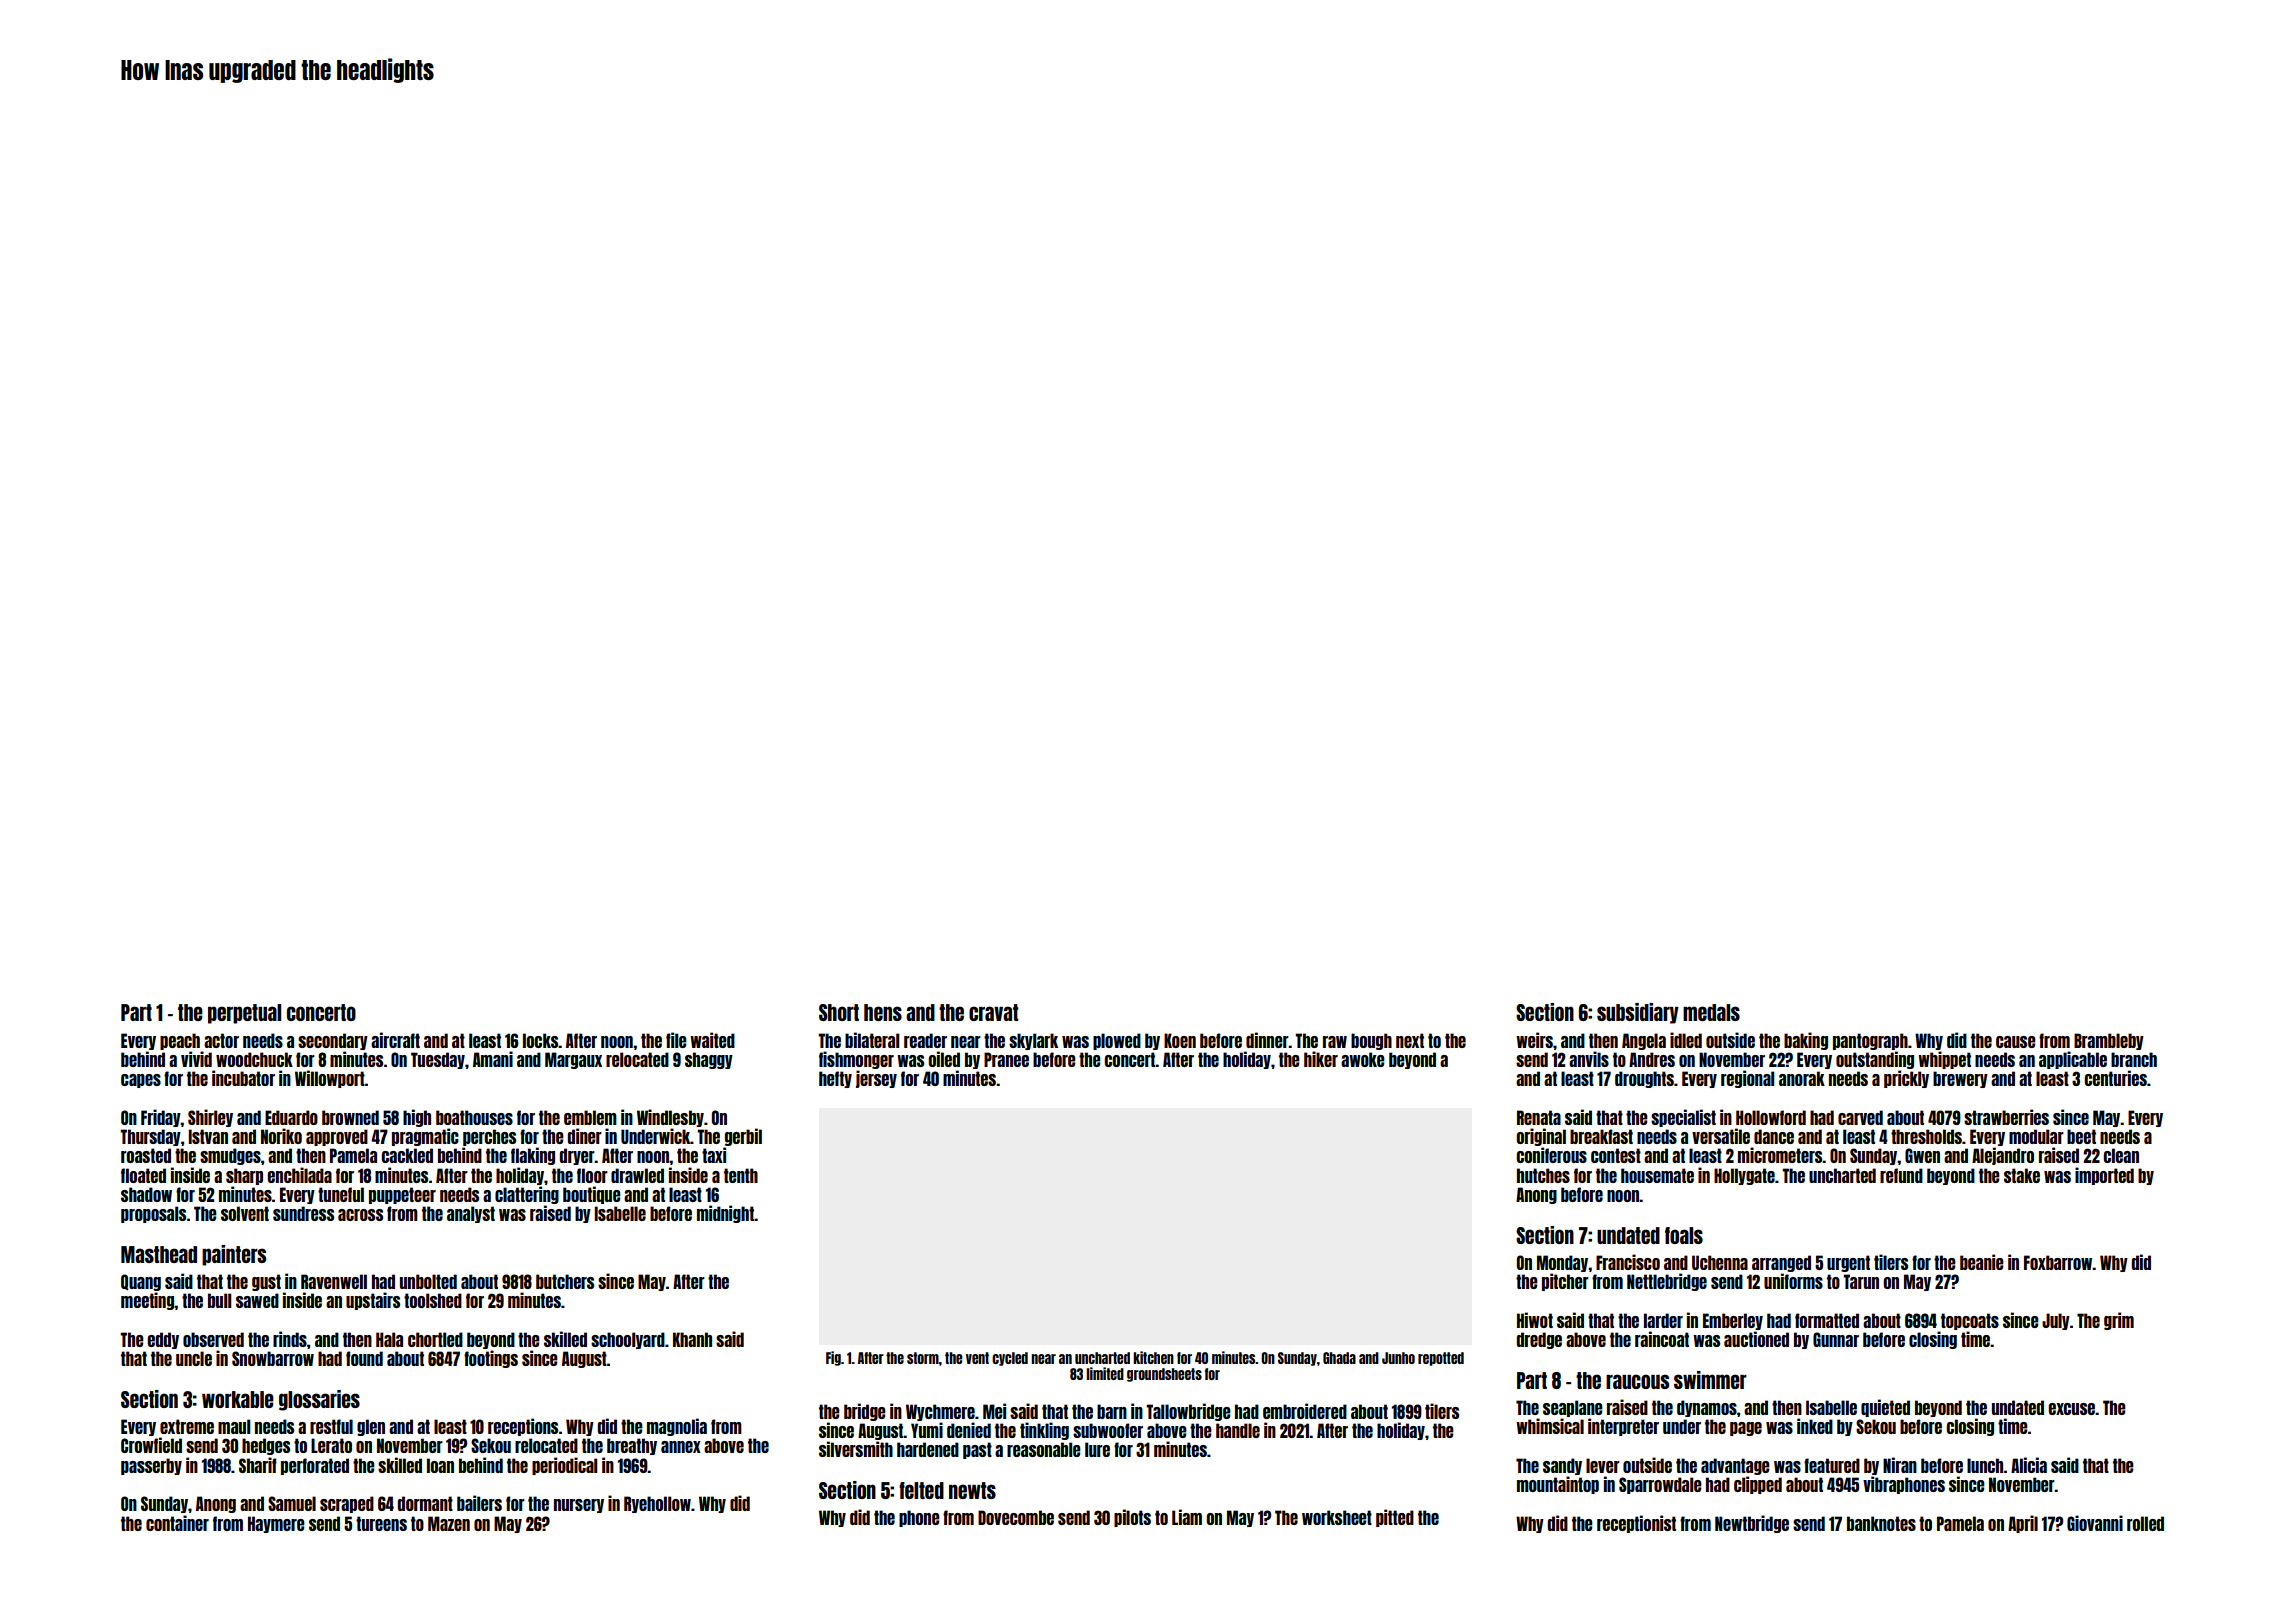  I want to click on branch, so click(2134, 1059).
